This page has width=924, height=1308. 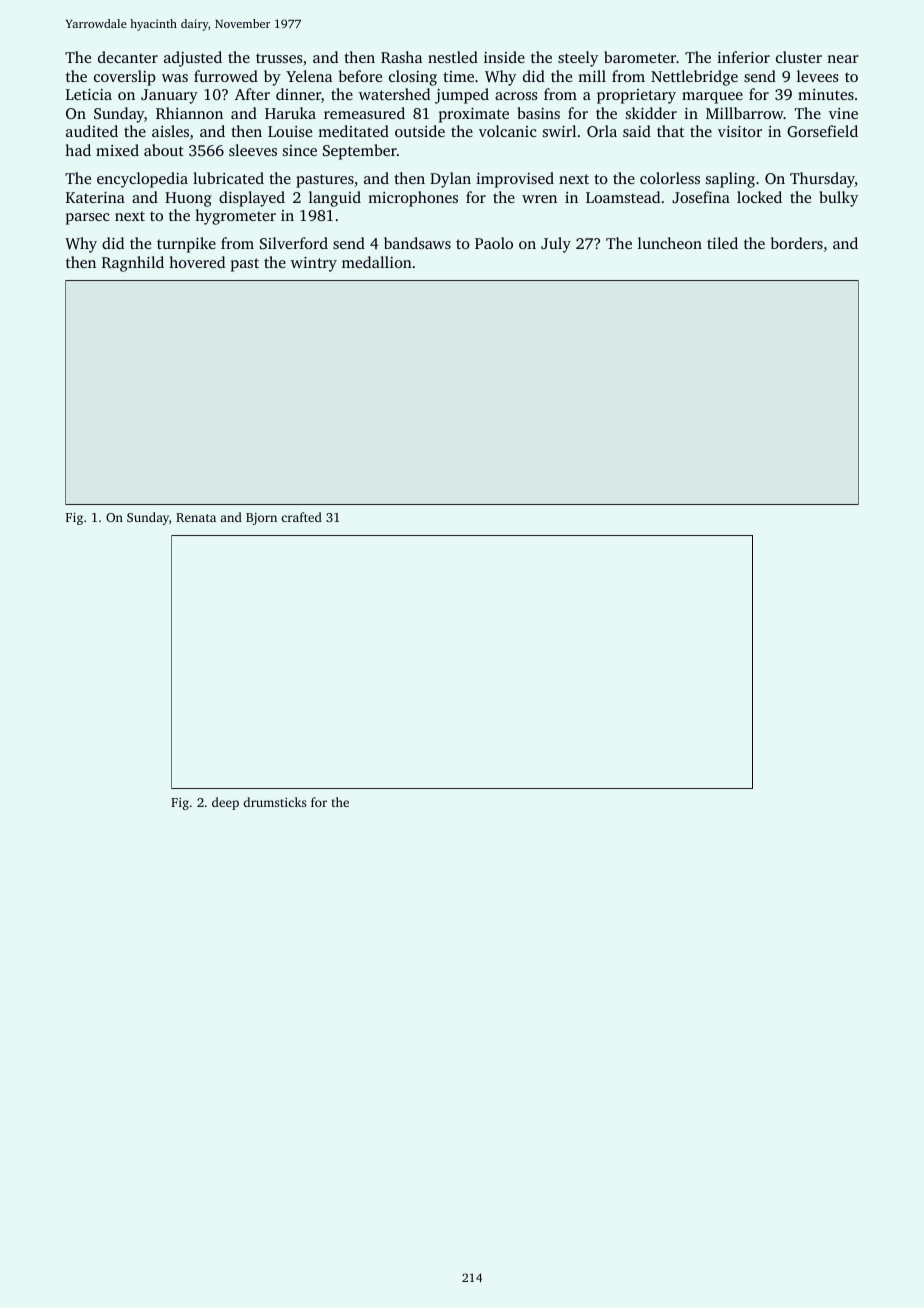 I want to click on drumsticks, so click(x=274, y=802).
